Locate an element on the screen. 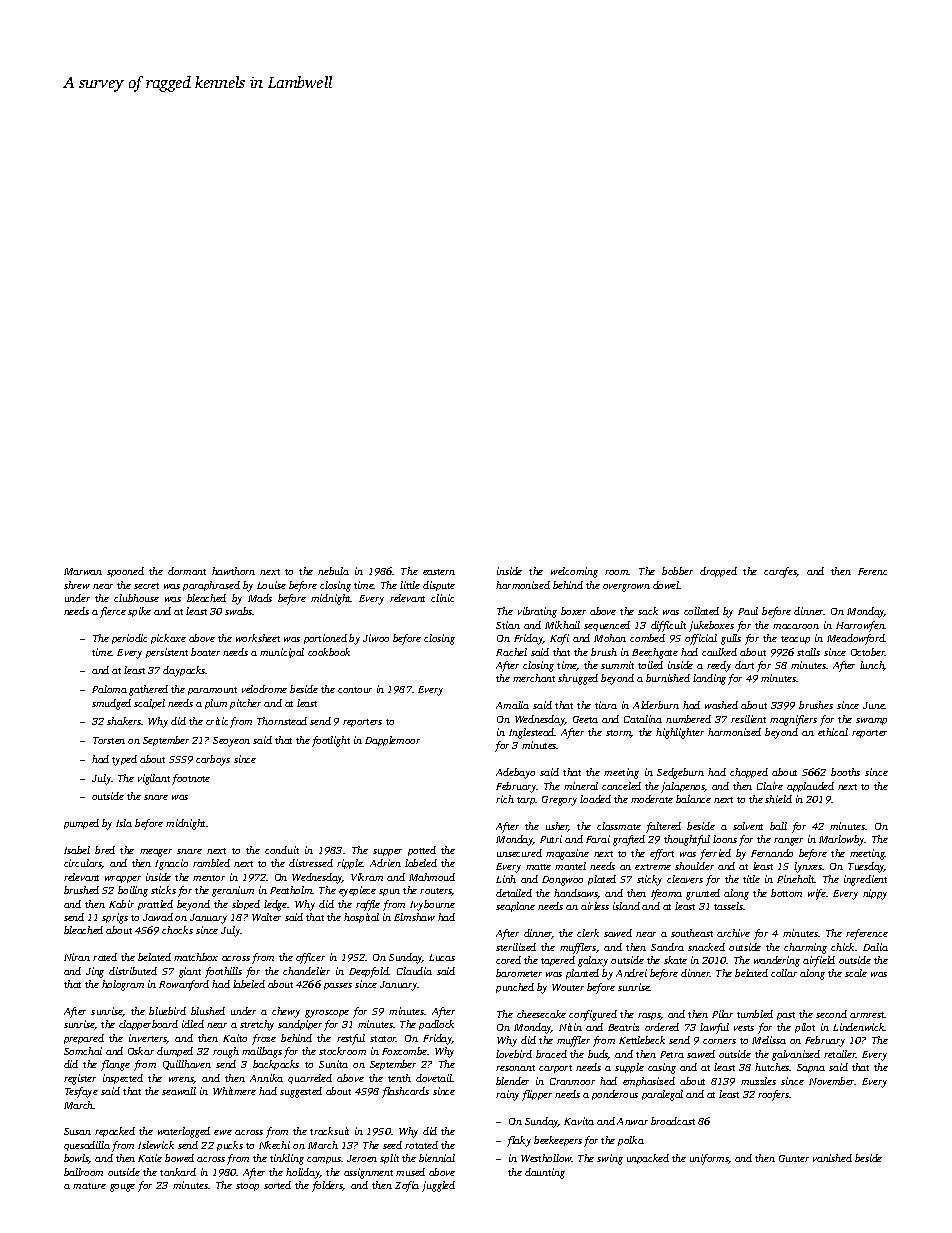 The width and height of the screenshot is (952, 1233). Harrowfen is located at coordinates (860, 626).
